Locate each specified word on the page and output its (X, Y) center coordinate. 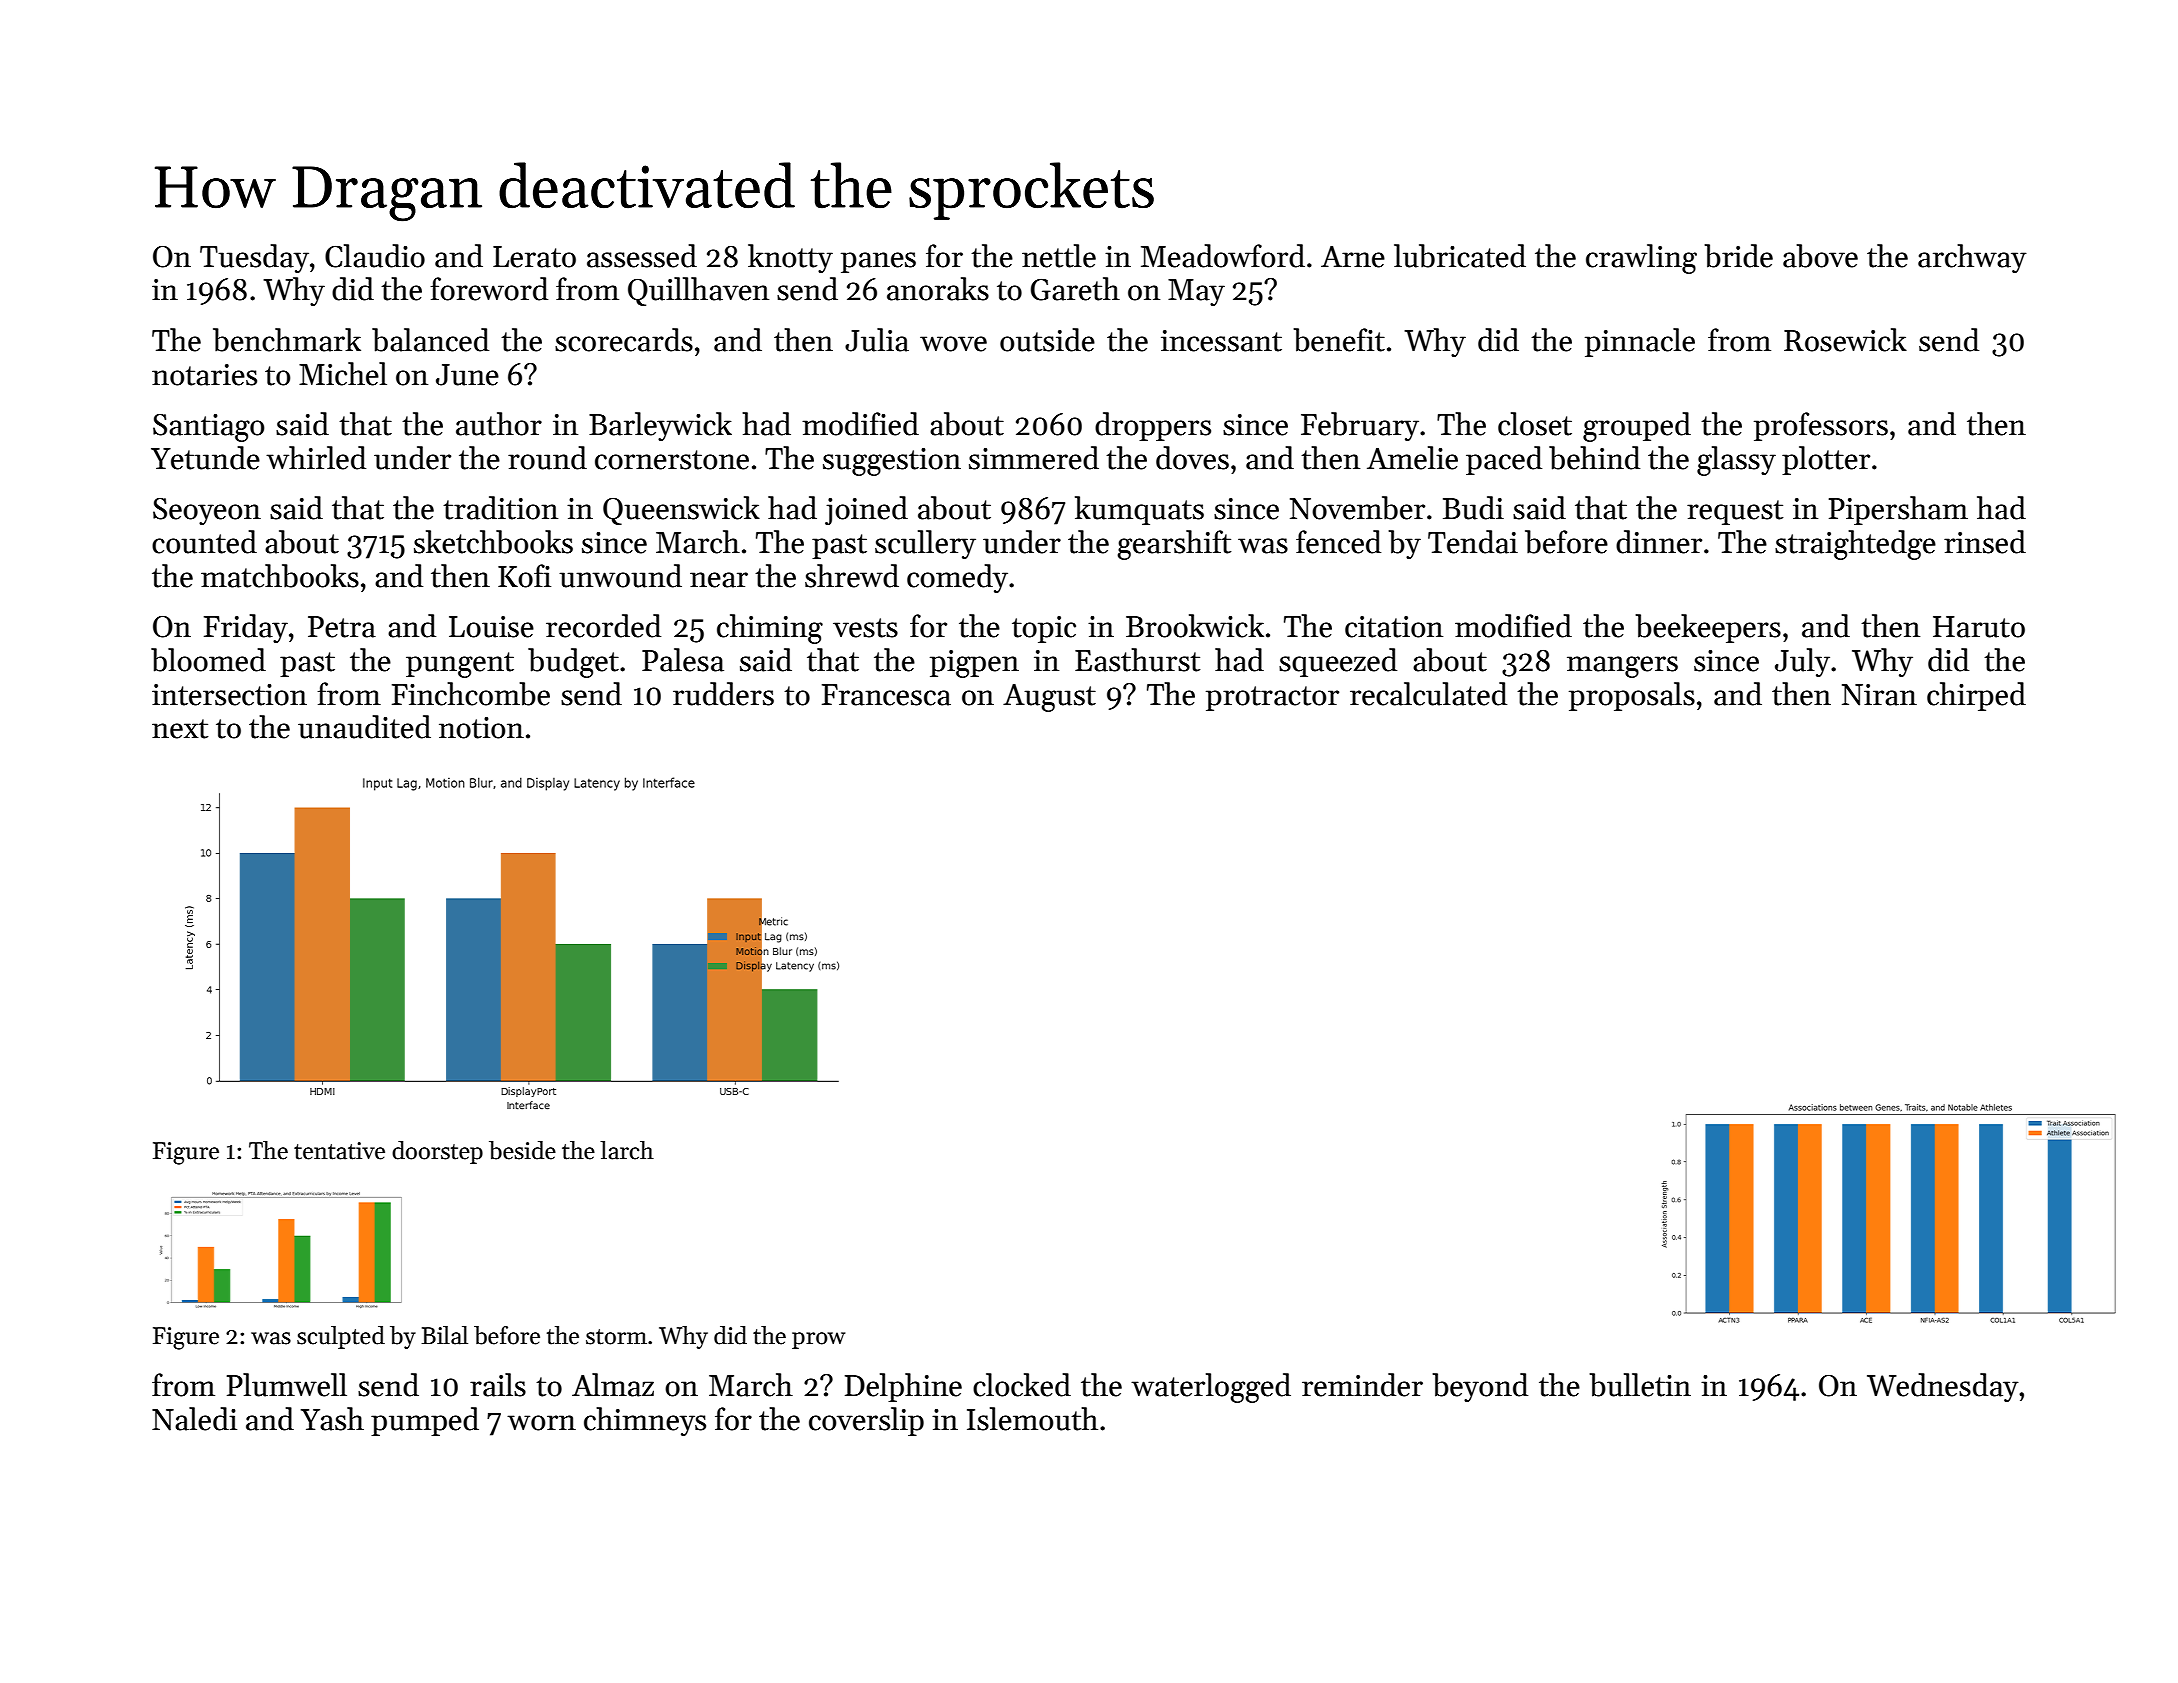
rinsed (1985, 542)
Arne (1353, 257)
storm (616, 1337)
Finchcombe (471, 694)
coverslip (866, 1421)
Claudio (375, 256)
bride (1739, 256)
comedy (957, 578)
